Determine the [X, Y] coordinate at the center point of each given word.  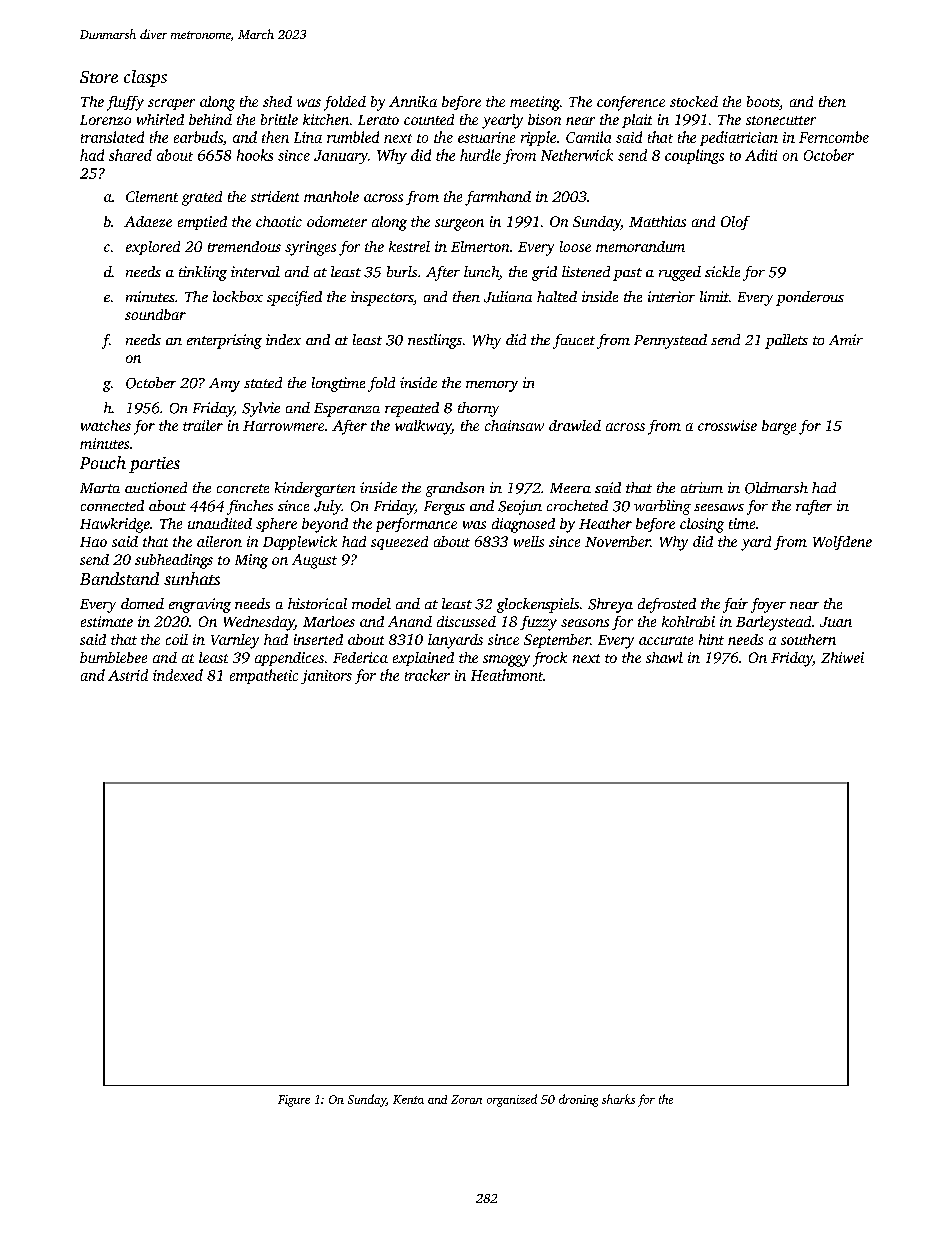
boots [763, 101]
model [371, 603]
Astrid [128, 675]
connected [112, 505]
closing [702, 525]
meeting [535, 103]
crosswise [727, 425]
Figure [294, 1101]
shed [277, 101]
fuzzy [538, 623]
